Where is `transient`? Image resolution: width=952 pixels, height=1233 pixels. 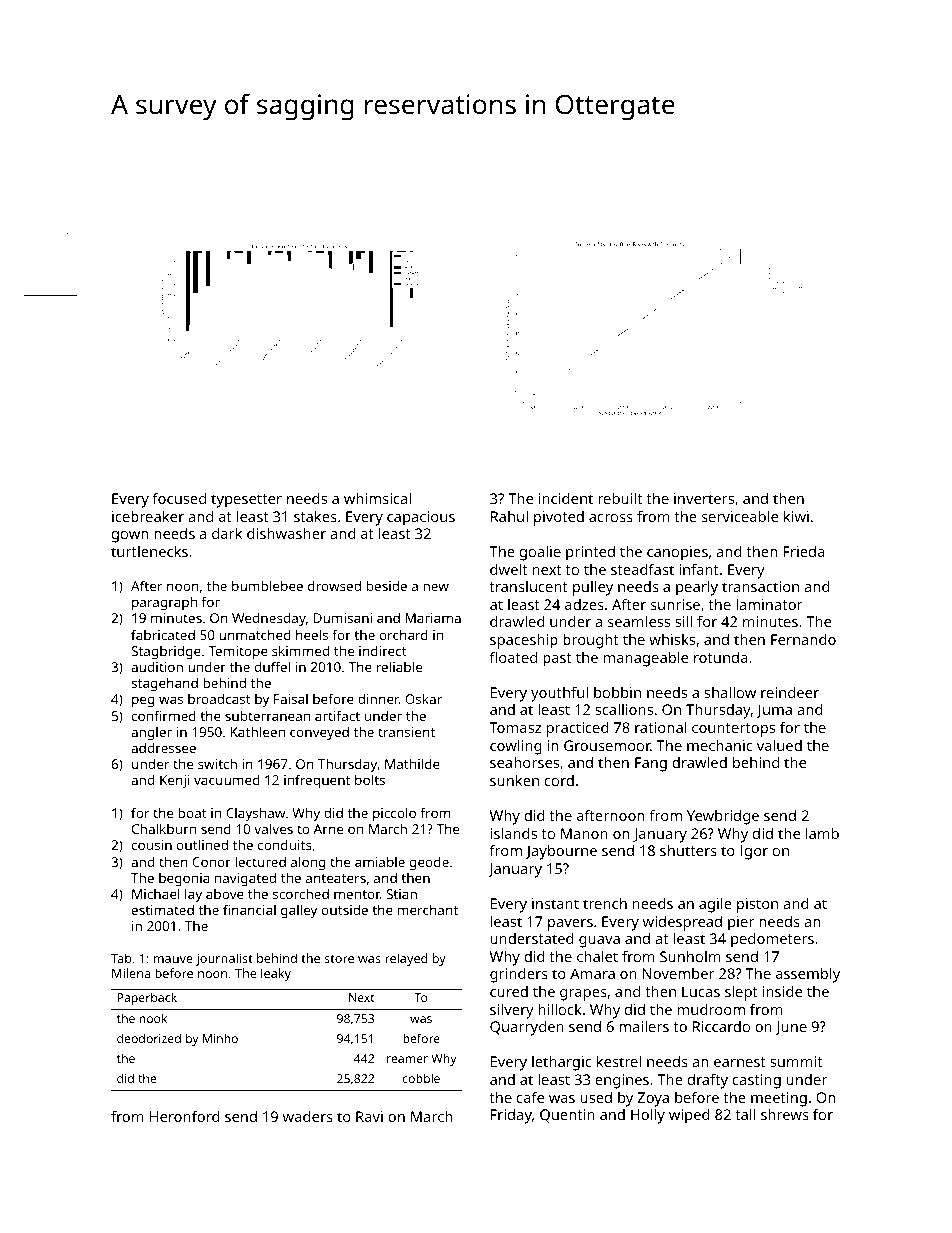 transient is located at coordinates (406, 732).
